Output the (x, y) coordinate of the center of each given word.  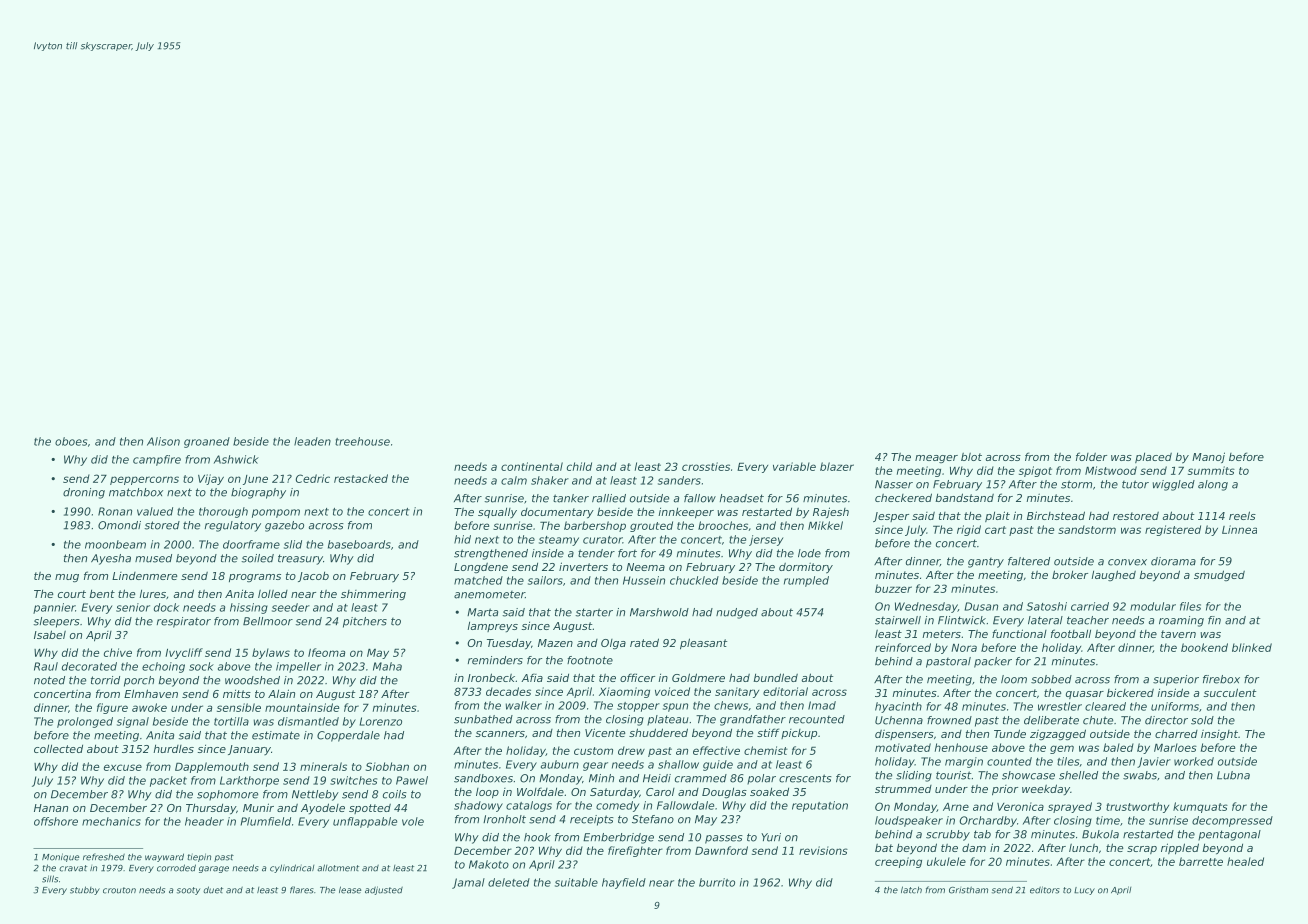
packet (168, 781)
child (579, 466)
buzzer (893, 588)
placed (1153, 457)
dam (974, 847)
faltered (1029, 561)
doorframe (251, 544)
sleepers (56, 622)
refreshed (104, 857)
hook (537, 837)
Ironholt (504, 819)
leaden (312, 441)
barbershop (595, 526)
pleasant (703, 644)
